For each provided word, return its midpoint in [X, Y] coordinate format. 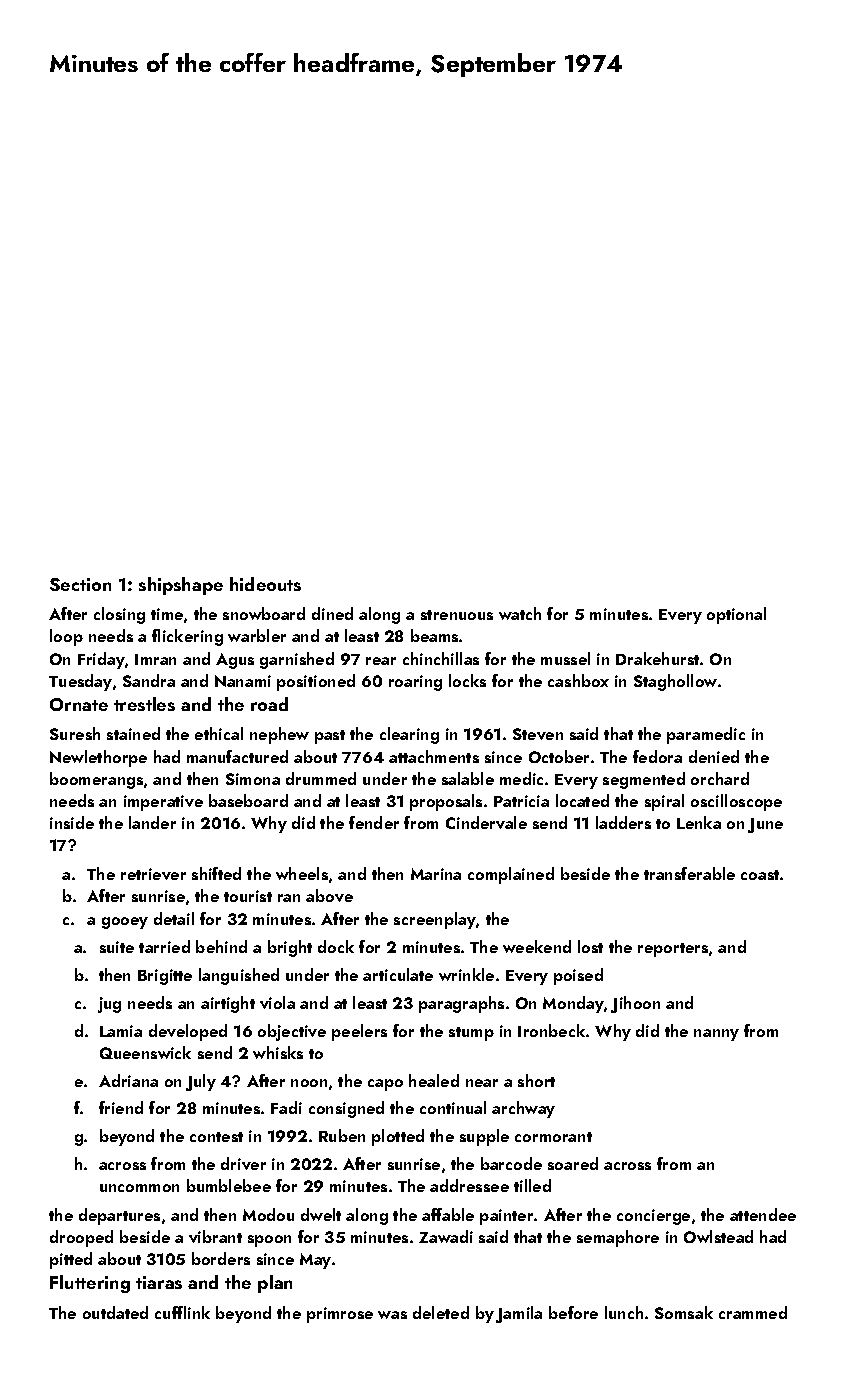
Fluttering [90, 1284]
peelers [359, 1032]
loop [66, 637]
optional [736, 615]
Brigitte [165, 977]
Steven [538, 734]
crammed [753, 1312]
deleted [441, 1312]
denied [714, 756]
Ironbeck [551, 1030]
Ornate [79, 704]
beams [434, 635]
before [573, 1312]
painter [506, 1217]
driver [243, 1163]
